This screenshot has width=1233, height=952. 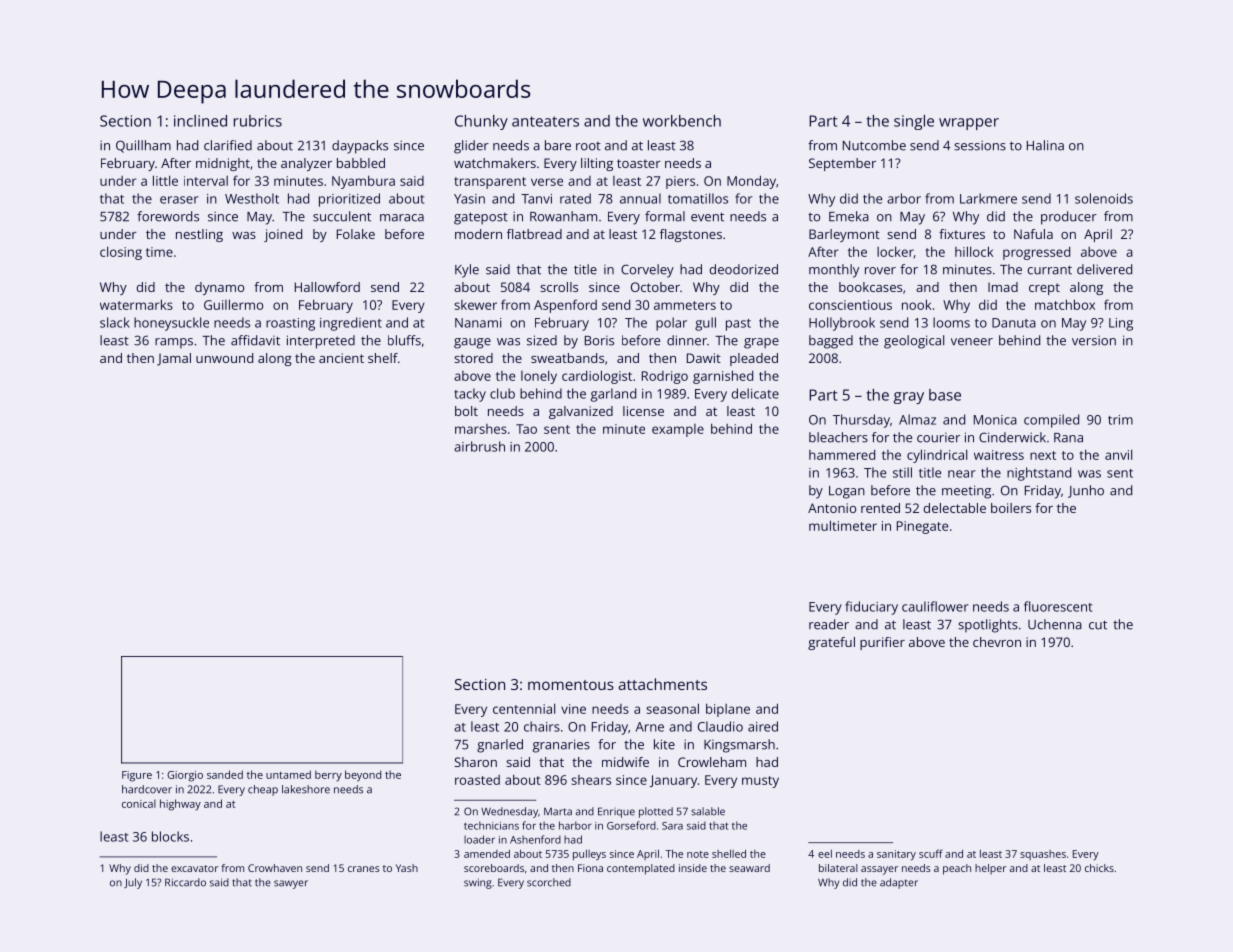 I want to click on July, so click(x=133, y=883).
